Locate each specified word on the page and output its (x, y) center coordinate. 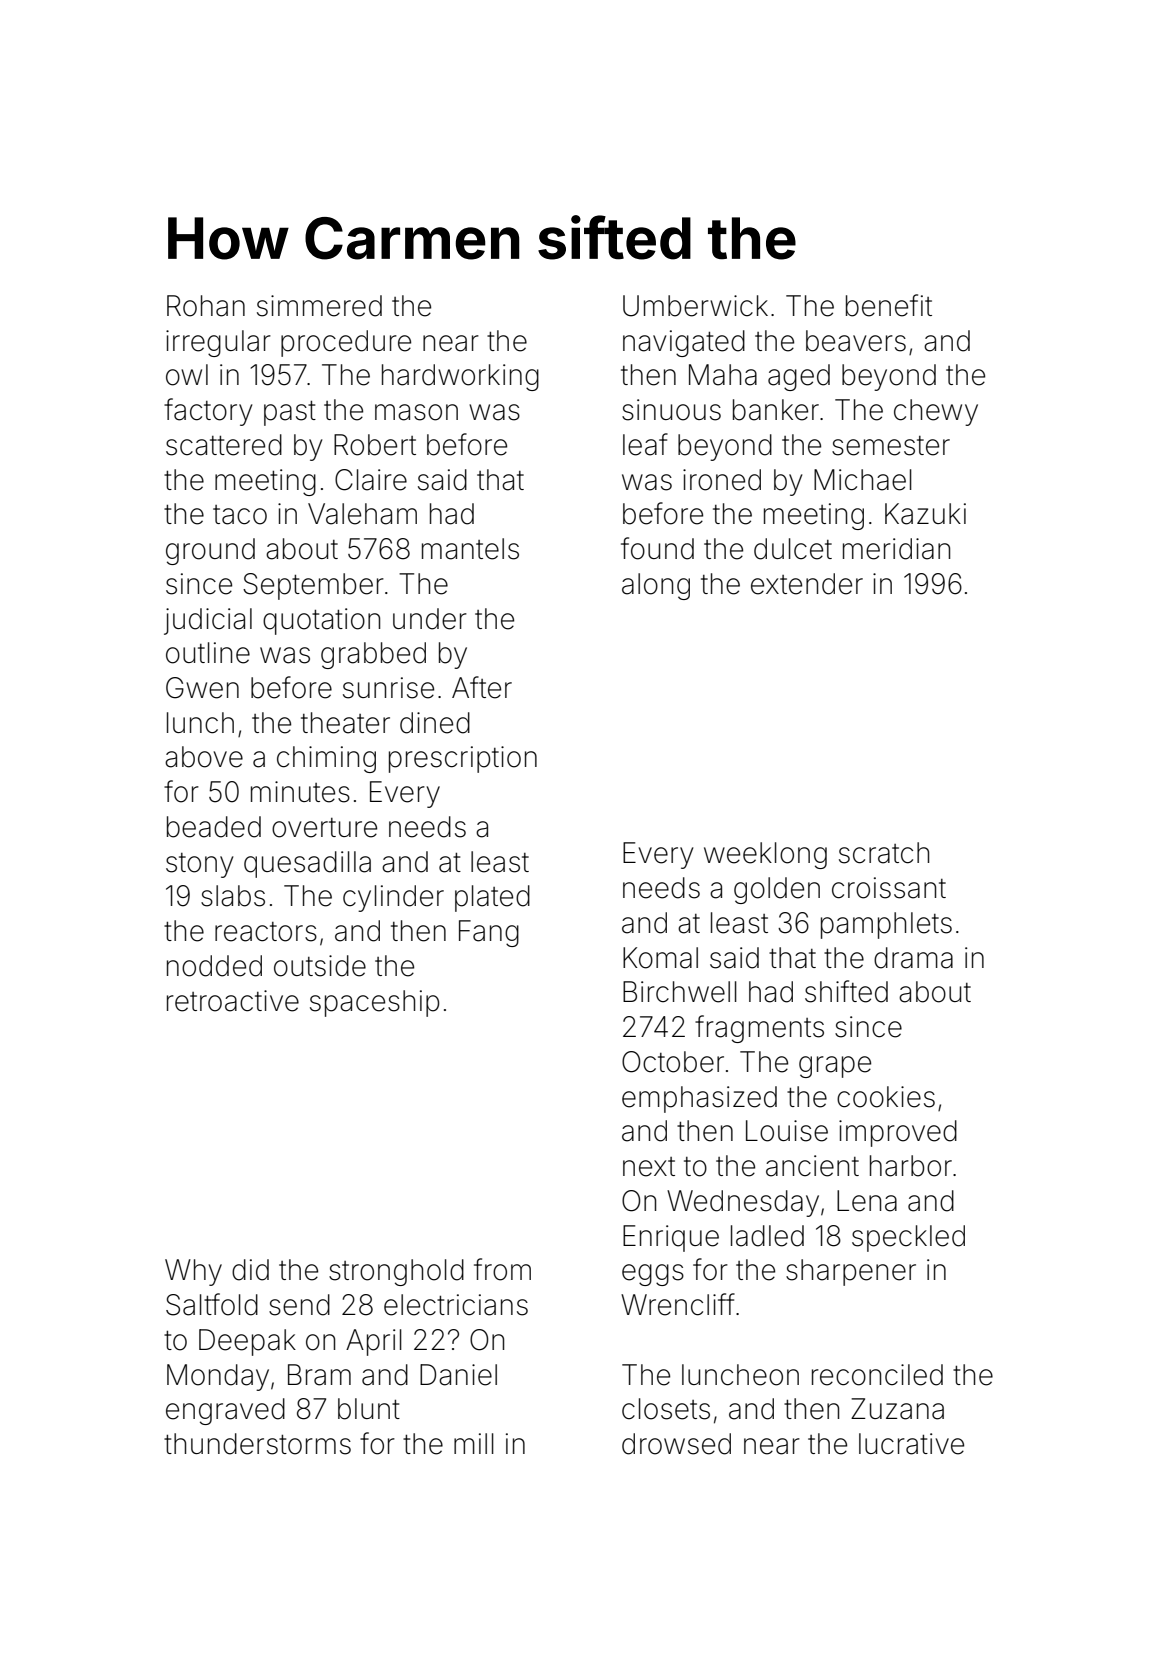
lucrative (911, 1444)
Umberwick (695, 306)
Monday (218, 1377)
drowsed (676, 1444)
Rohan (206, 306)
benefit (889, 305)
